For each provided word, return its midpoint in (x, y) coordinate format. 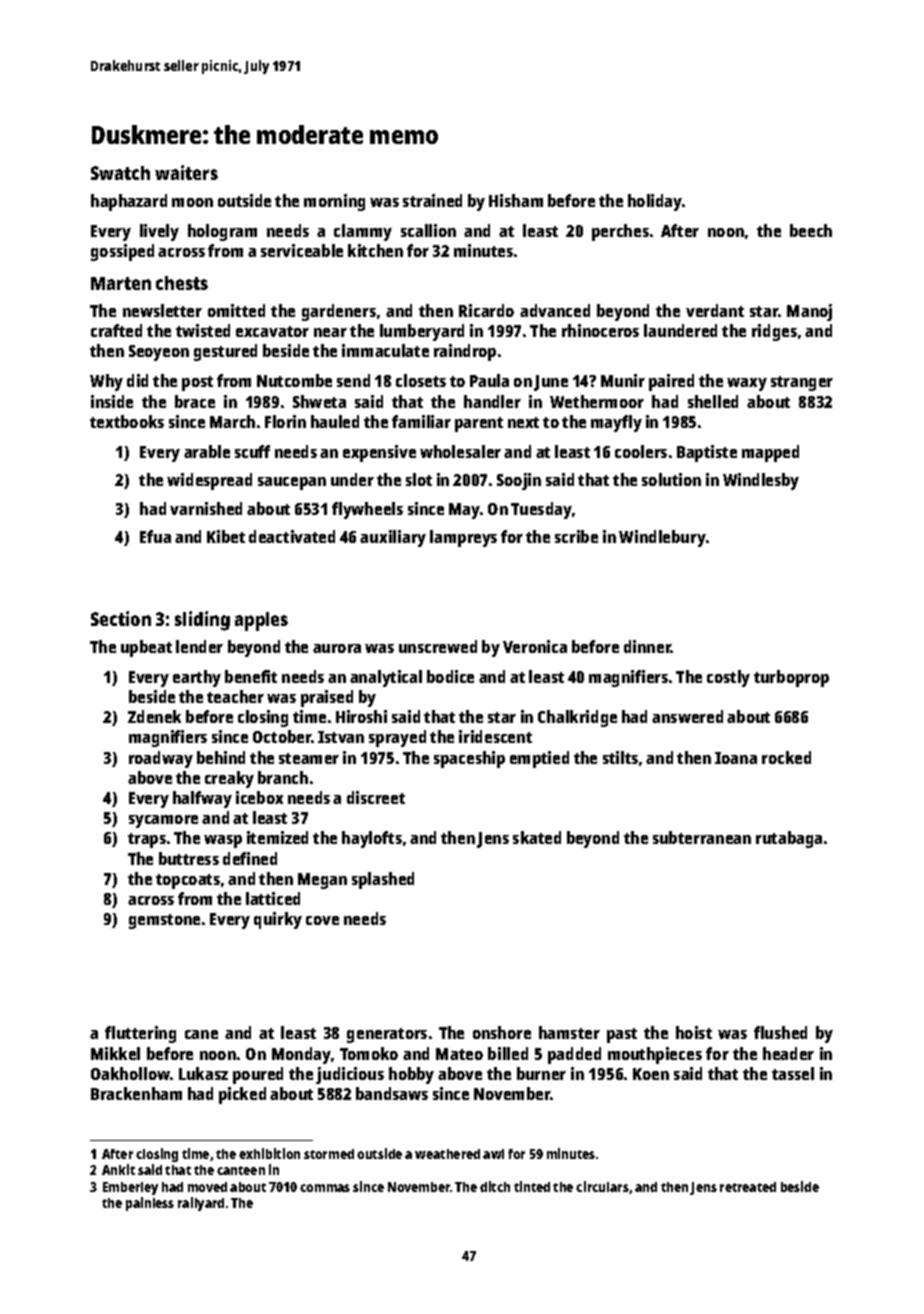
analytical (386, 678)
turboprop (791, 678)
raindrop (465, 352)
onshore (502, 1032)
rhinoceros (600, 330)
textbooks (127, 421)
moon (192, 202)
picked (242, 1095)
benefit (251, 676)
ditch (495, 1186)
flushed (780, 1032)
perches (620, 232)
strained (432, 200)
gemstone (164, 921)
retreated (748, 1187)
